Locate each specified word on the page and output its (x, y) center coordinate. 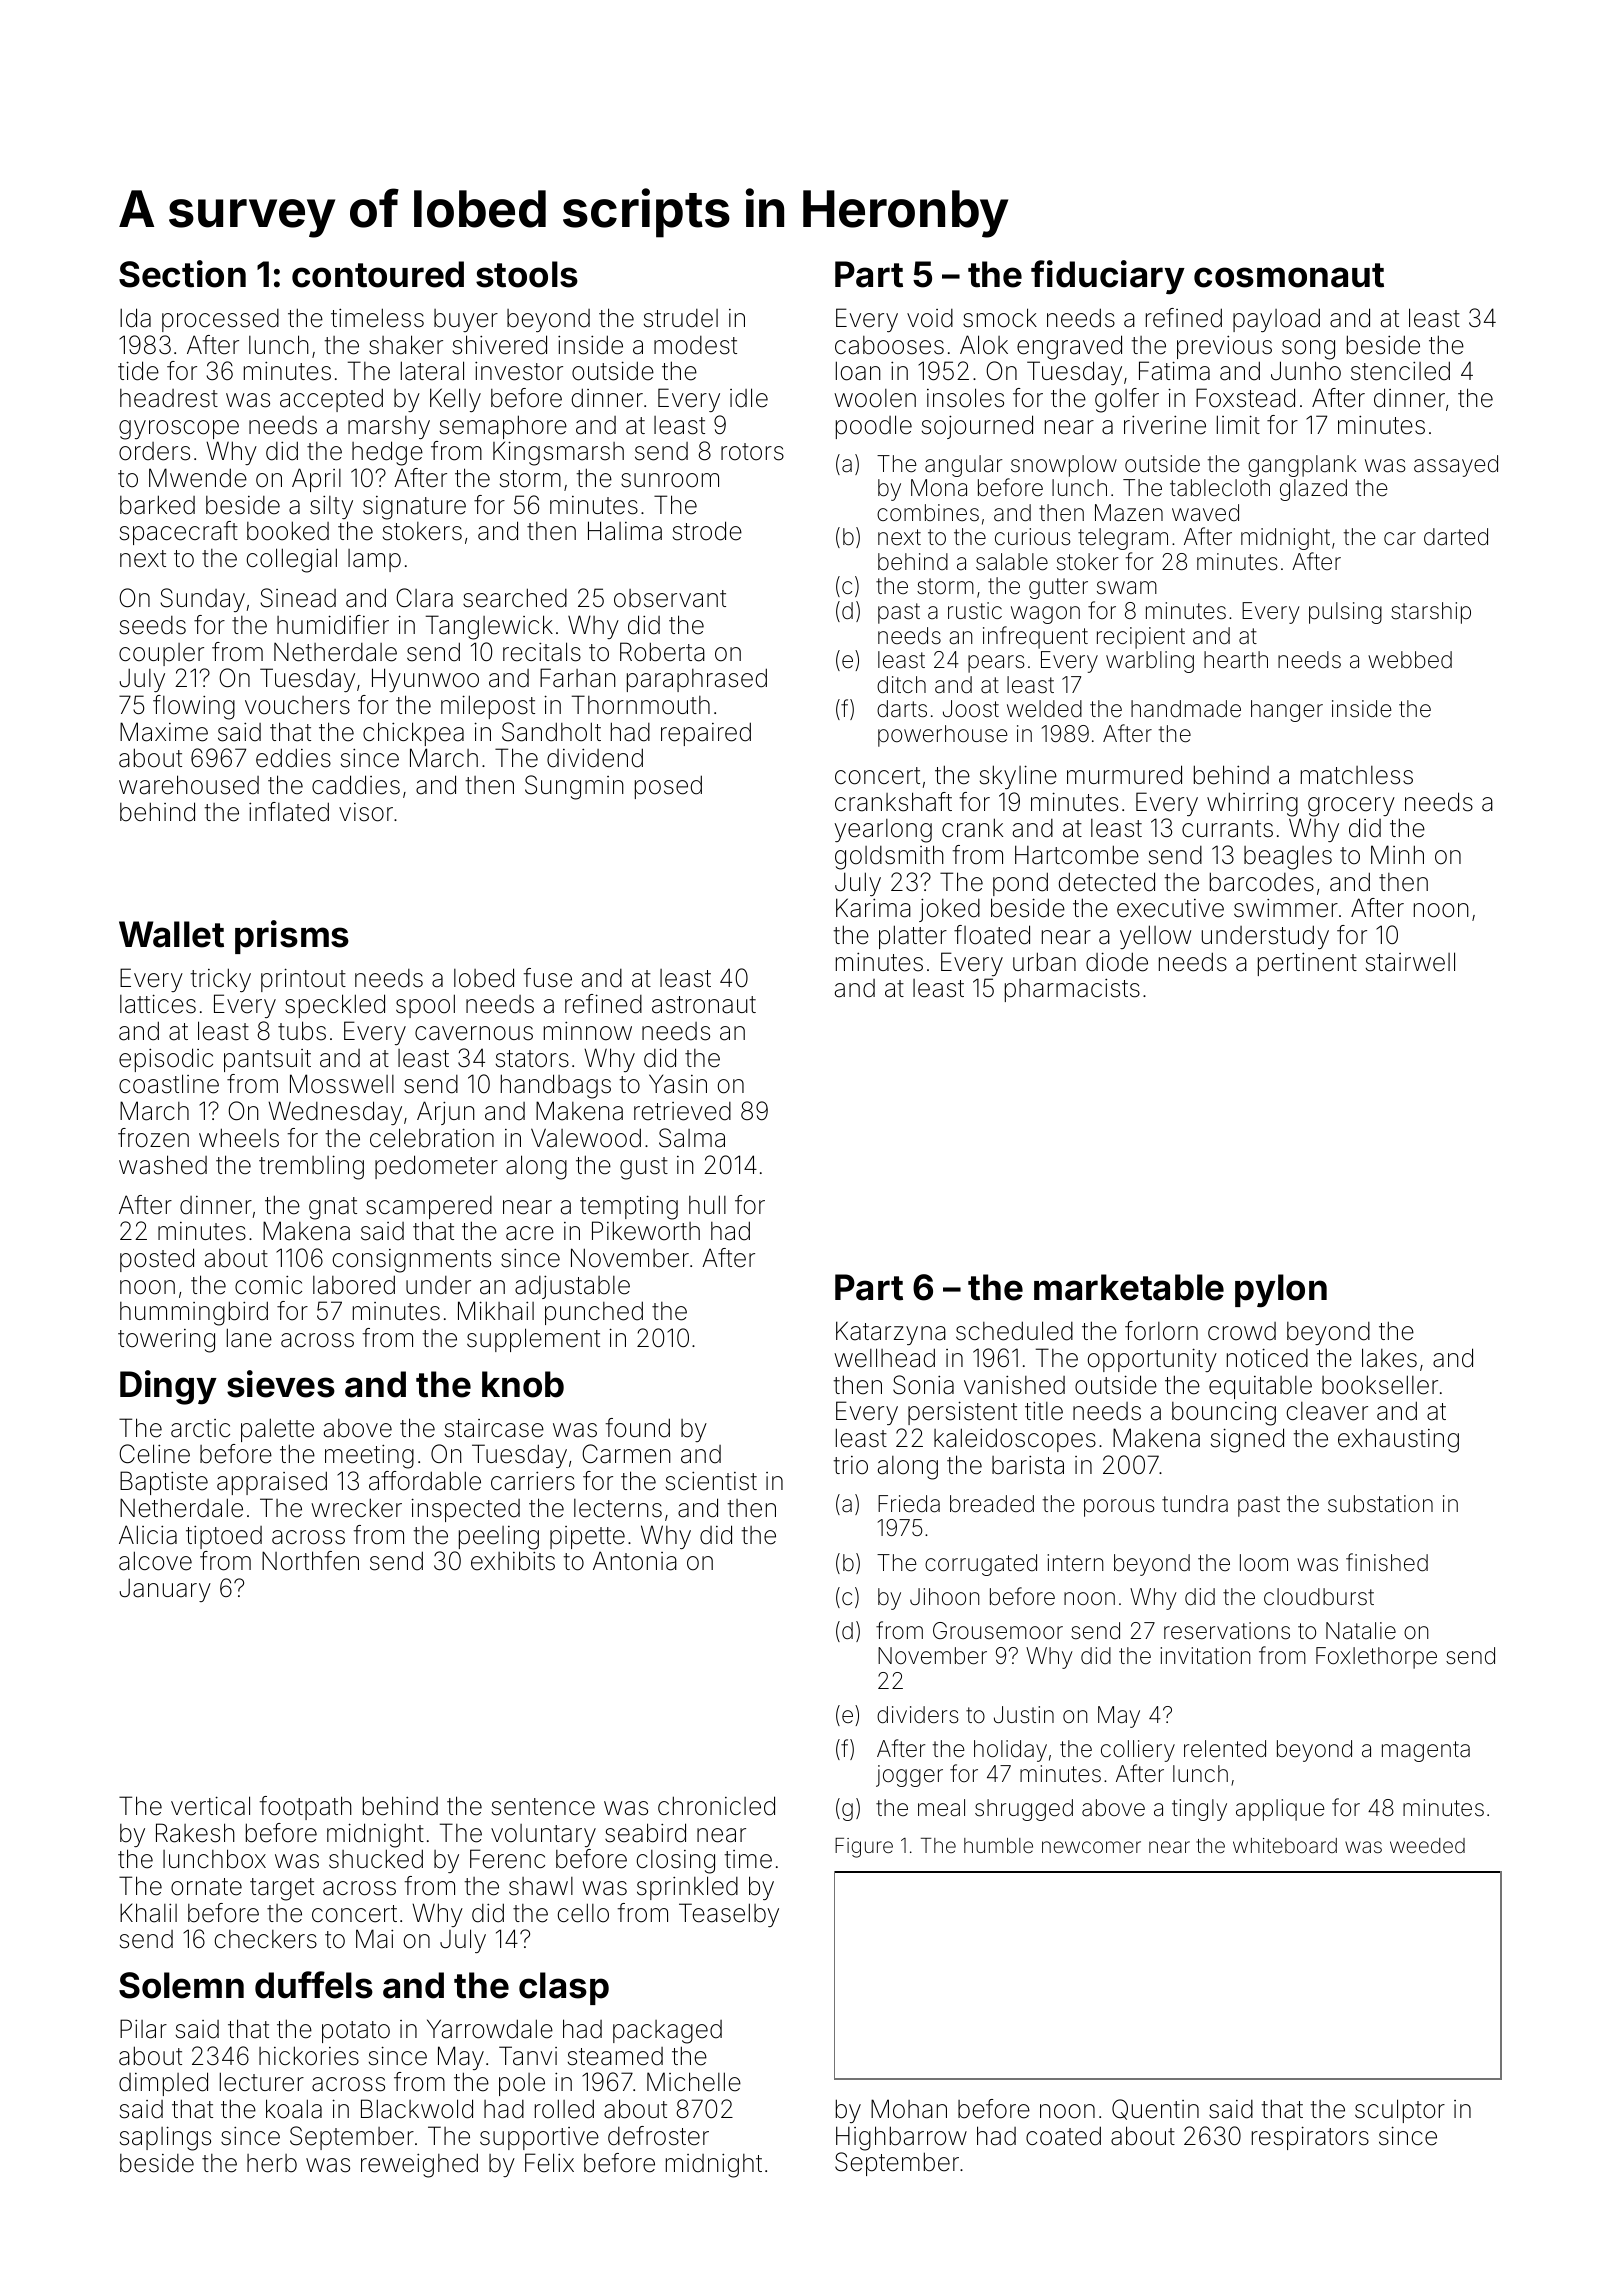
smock (1000, 318)
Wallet (171, 934)
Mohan (909, 2109)
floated (992, 935)
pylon (1281, 1291)
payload (1276, 320)
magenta (1426, 1751)
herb (272, 2163)
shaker (406, 345)
